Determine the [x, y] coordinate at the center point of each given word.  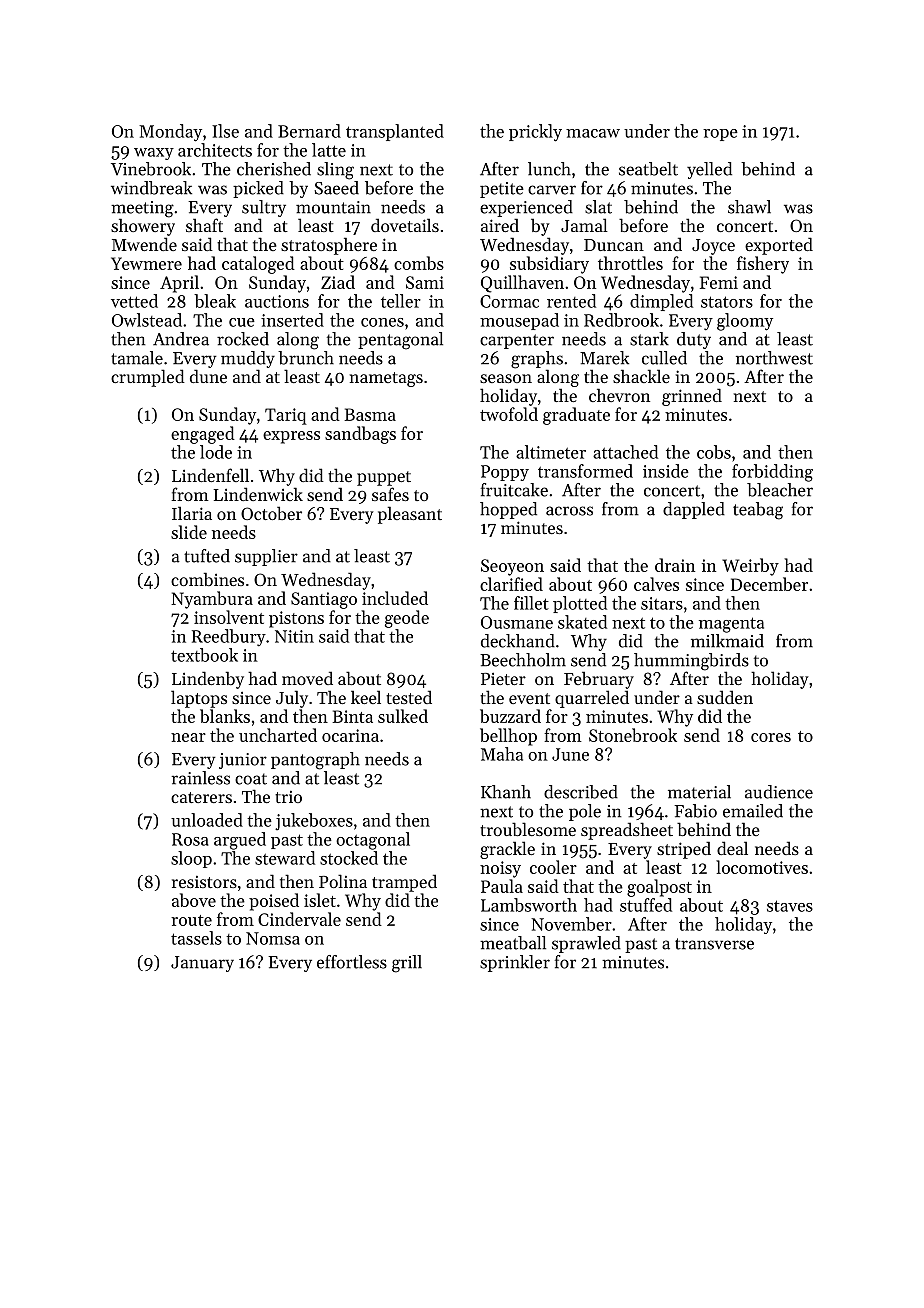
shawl [749, 207]
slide [189, 532]
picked [258, 189]
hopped [508, 510]
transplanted [395, 132]
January [202, 964]
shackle [641, 376]
